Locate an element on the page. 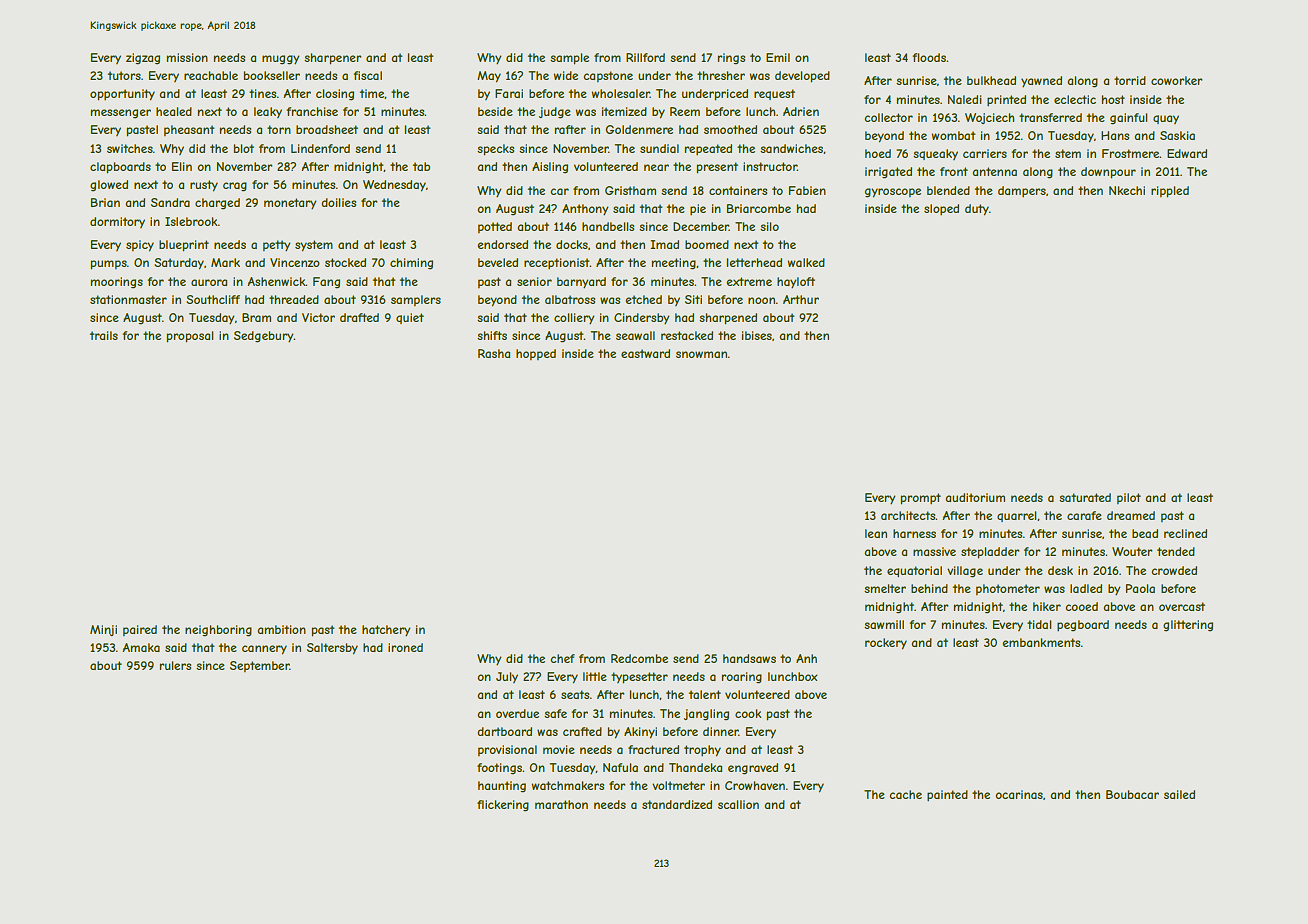 The image size is (1308, 924). pumps is located at coordinates (108, 265).
